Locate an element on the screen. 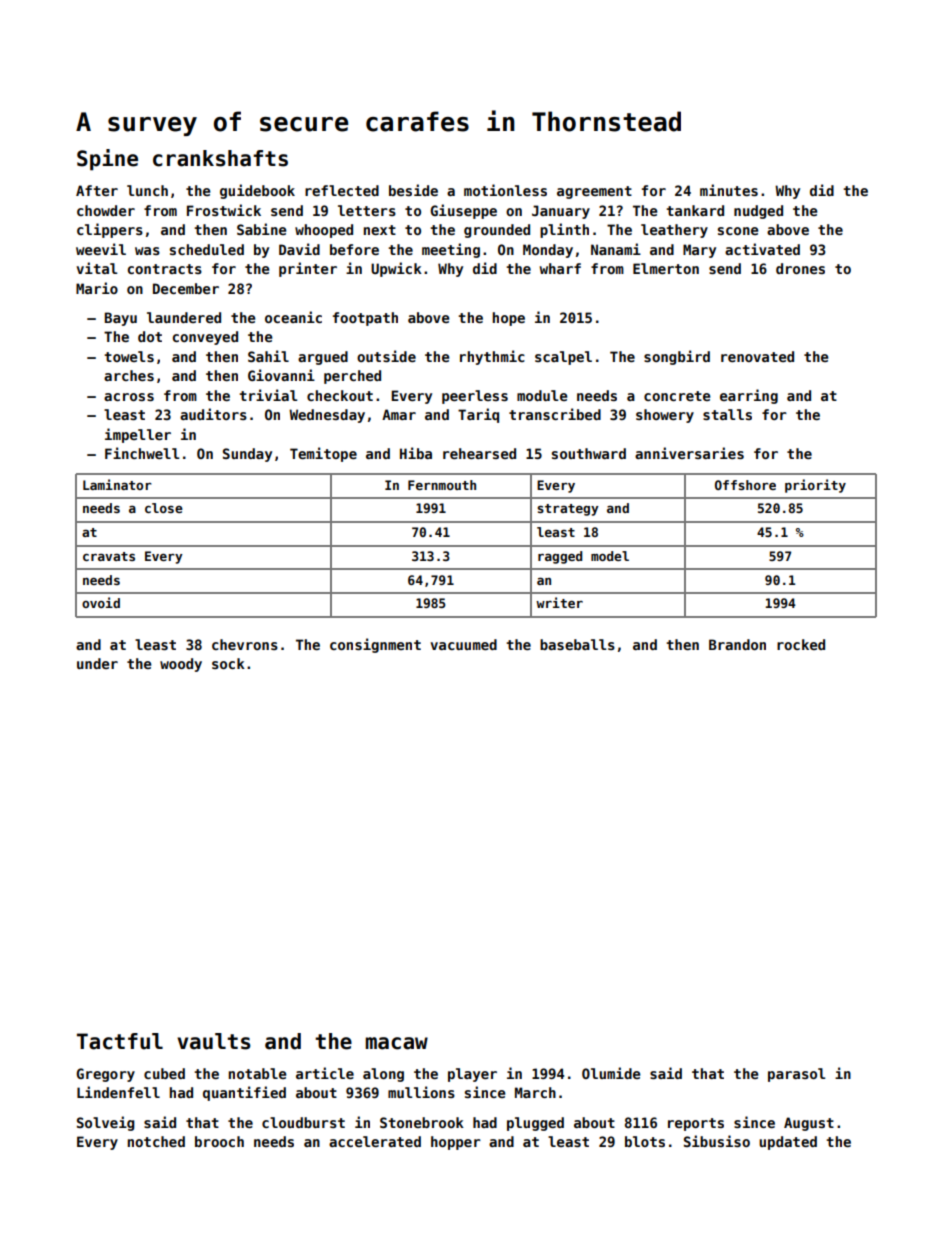 Image resolution: width=952 pixels, height=1233 pixels. woody is located at coordinates (181, 665).
